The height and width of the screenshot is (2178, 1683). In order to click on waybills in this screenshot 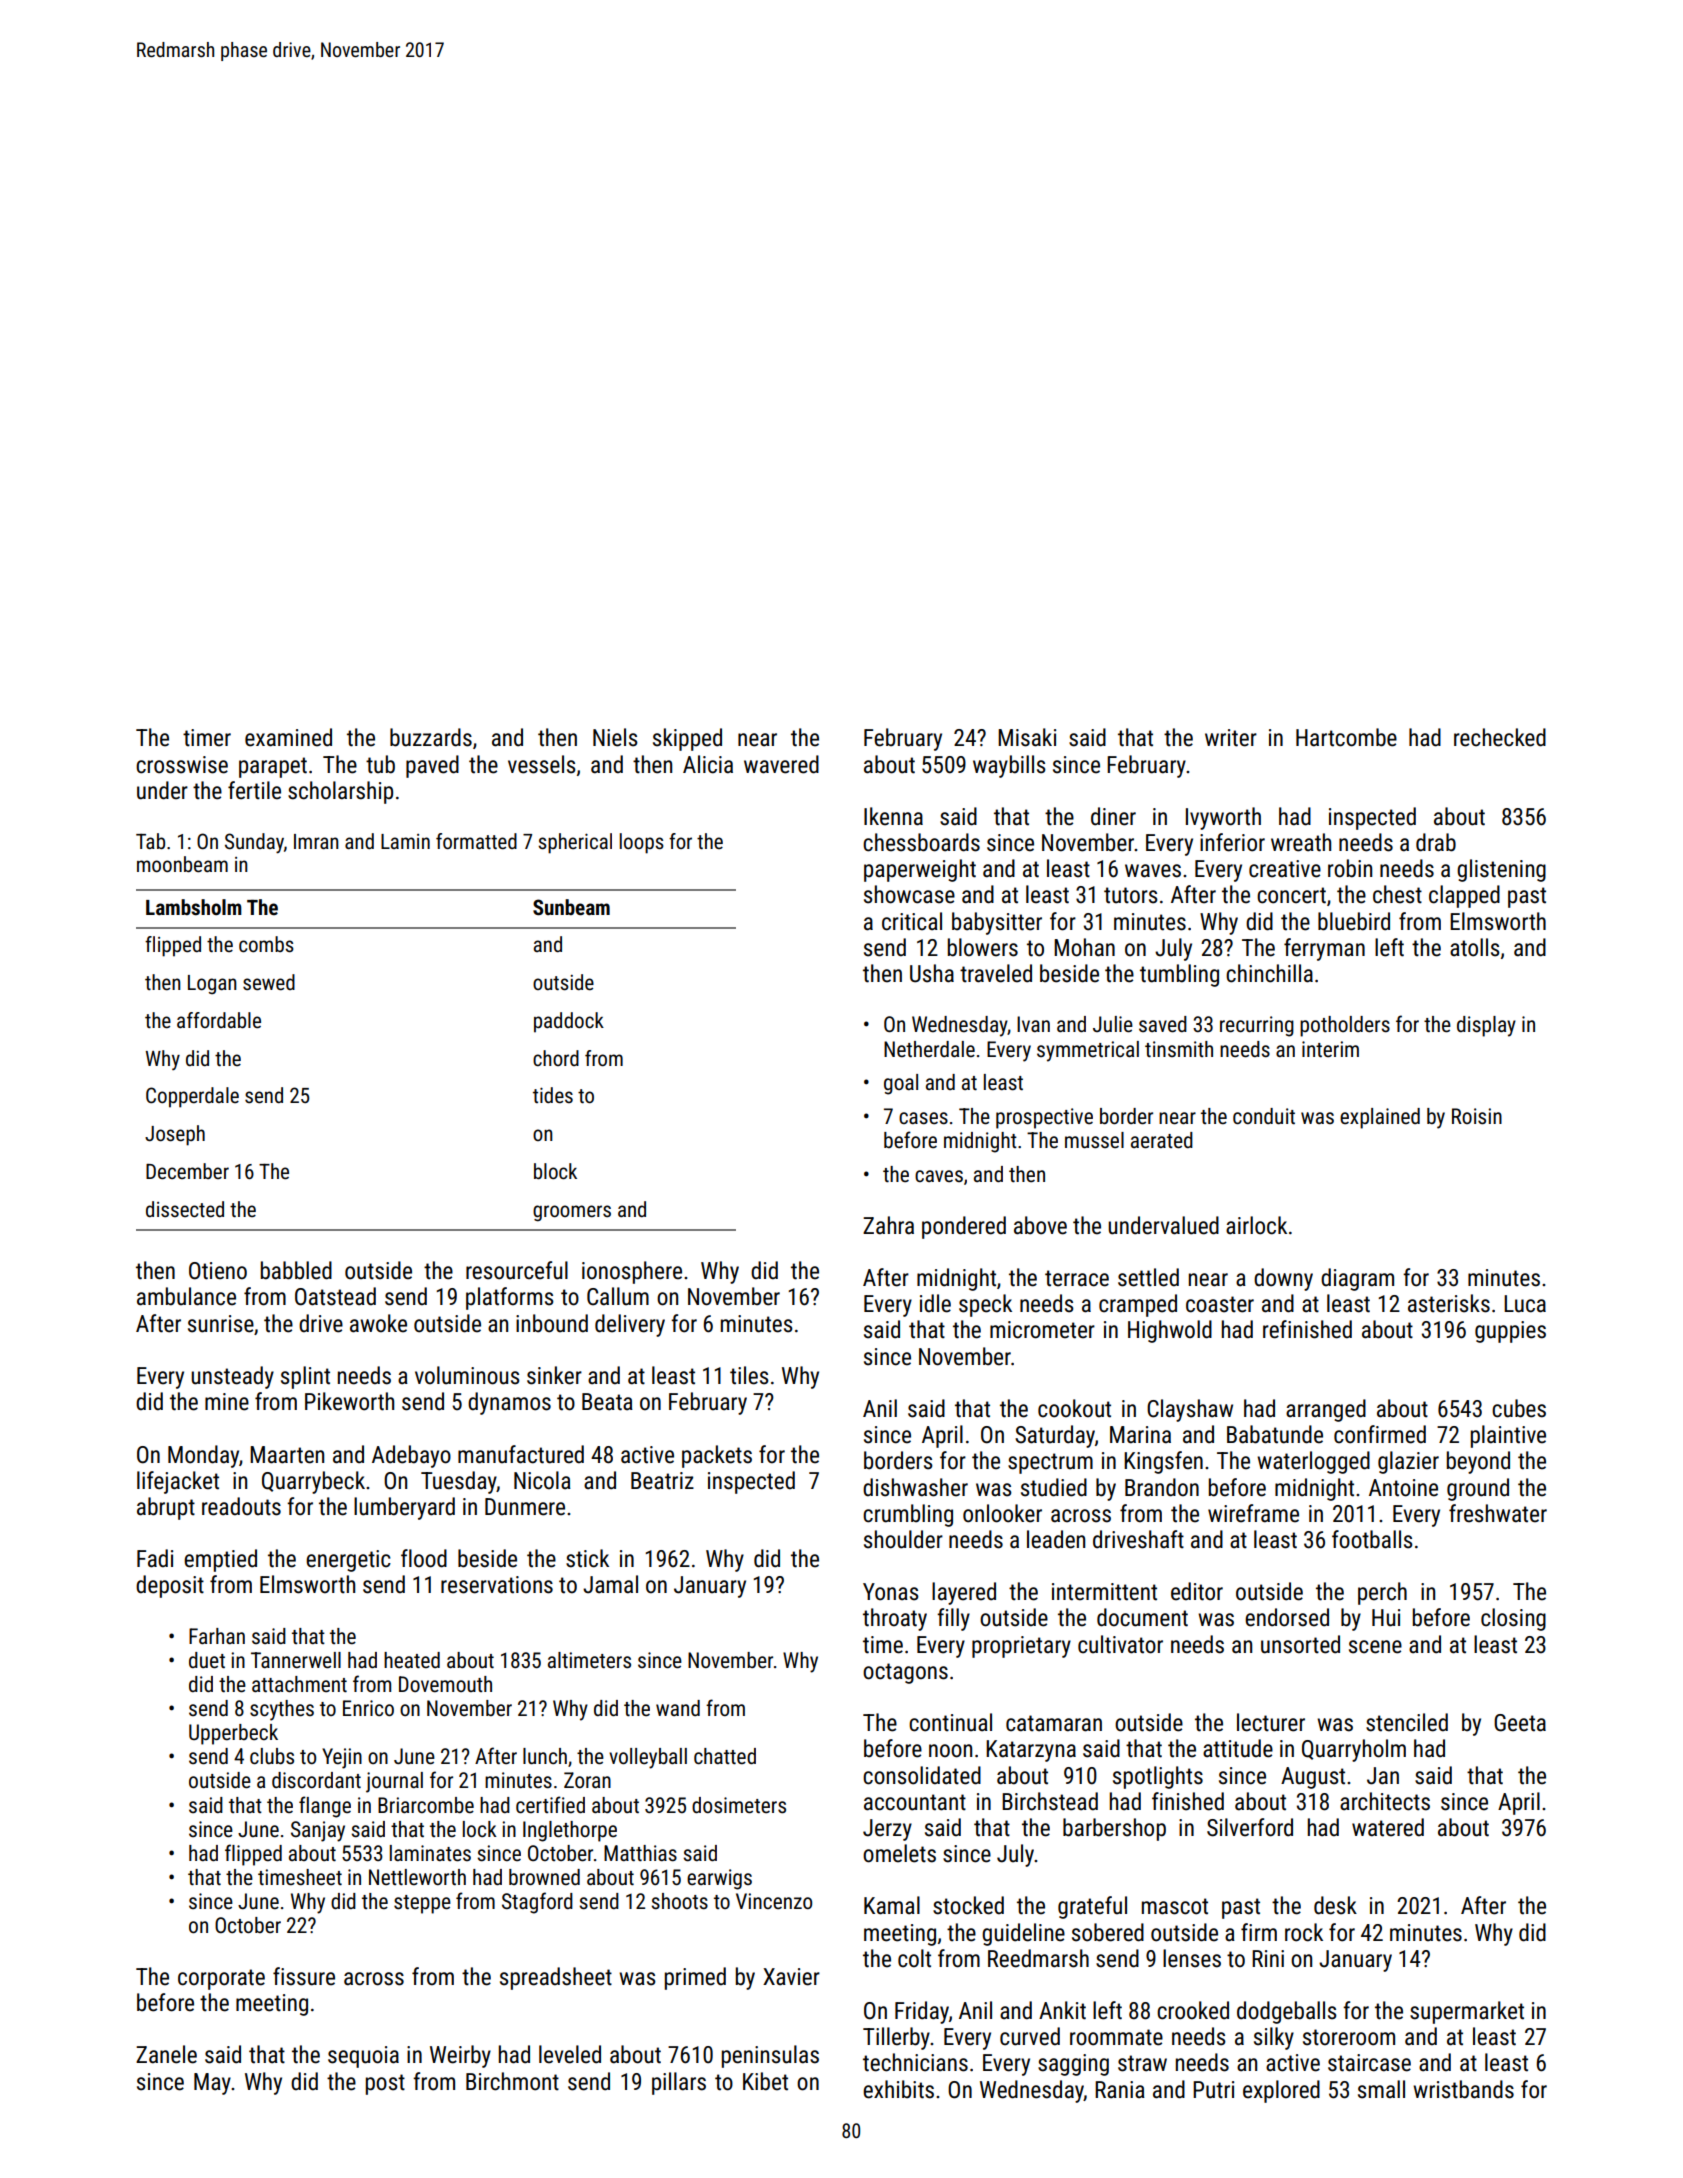, I will do `click(1009, 766)`.
